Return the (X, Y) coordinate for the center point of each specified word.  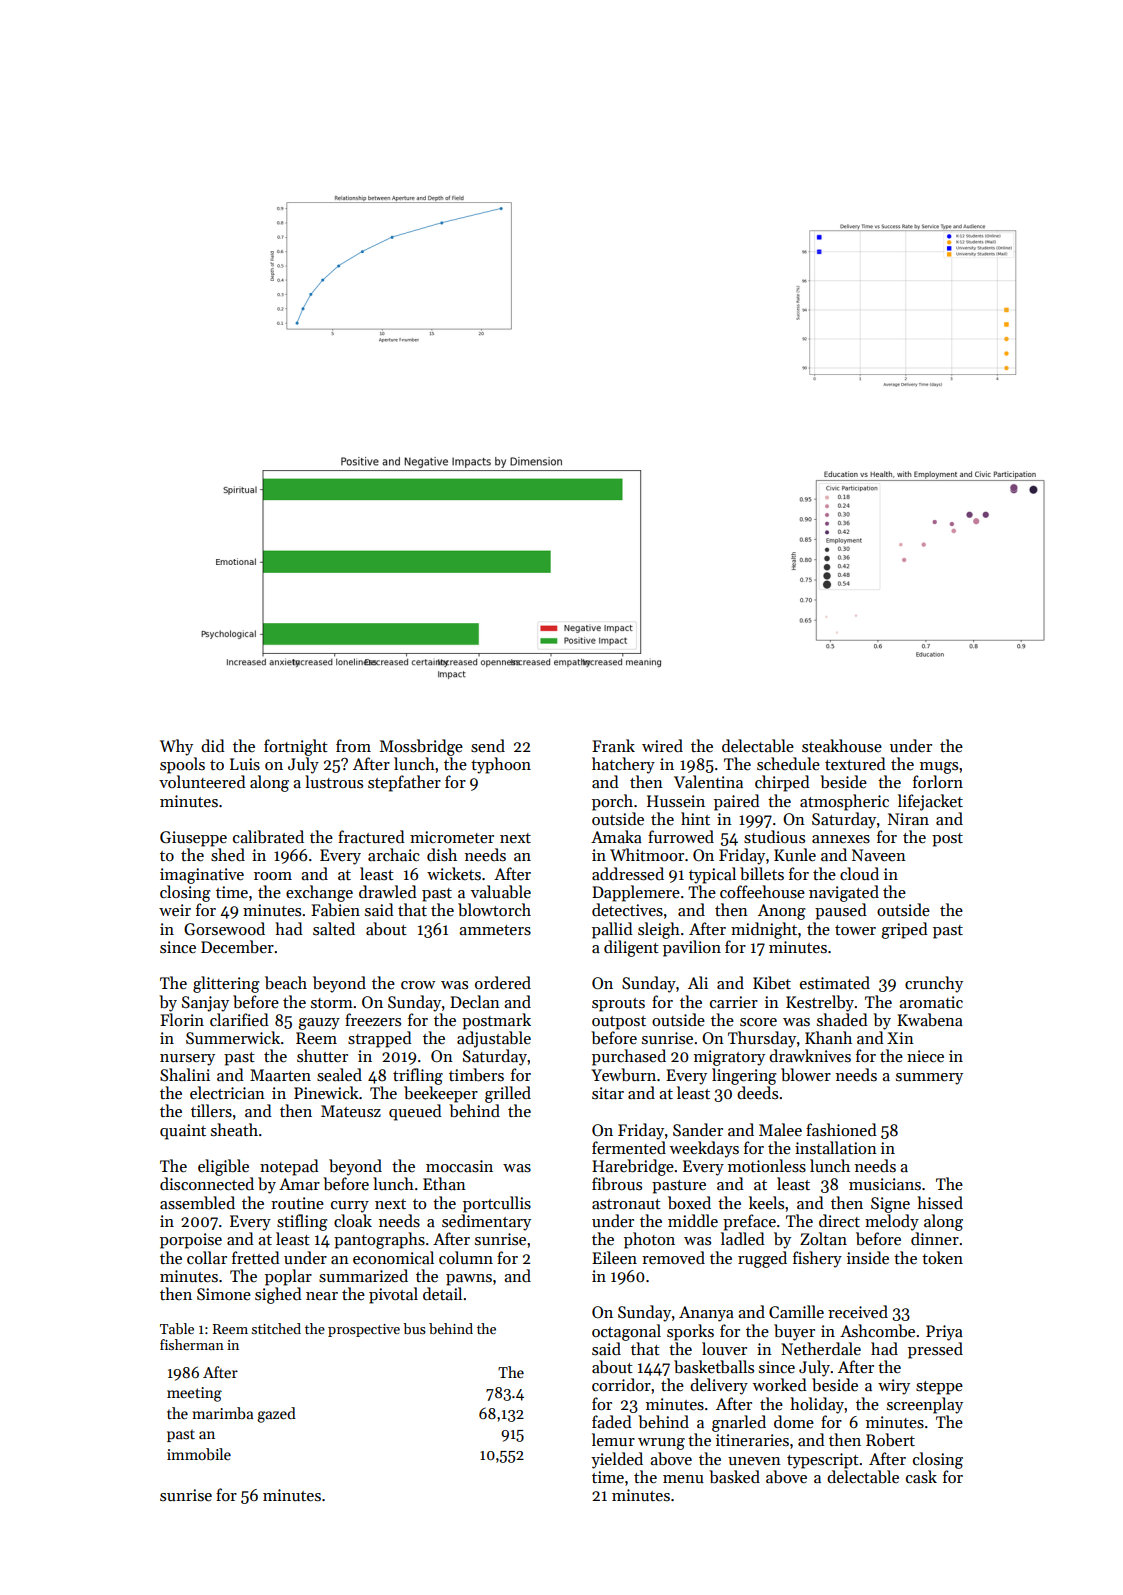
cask (921, 1477)
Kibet (772, 982)
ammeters (495, 930)
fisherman (192, 1344)
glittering (226, 984)
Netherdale (821, 1348)
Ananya (706, 1314)
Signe (890, 1205)
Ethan (444, 1183)
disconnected (207, 1183)
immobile (199, 1454)
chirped (782, 783)
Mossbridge (421, 747)
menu (683, 1479)
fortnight (296, 747)
